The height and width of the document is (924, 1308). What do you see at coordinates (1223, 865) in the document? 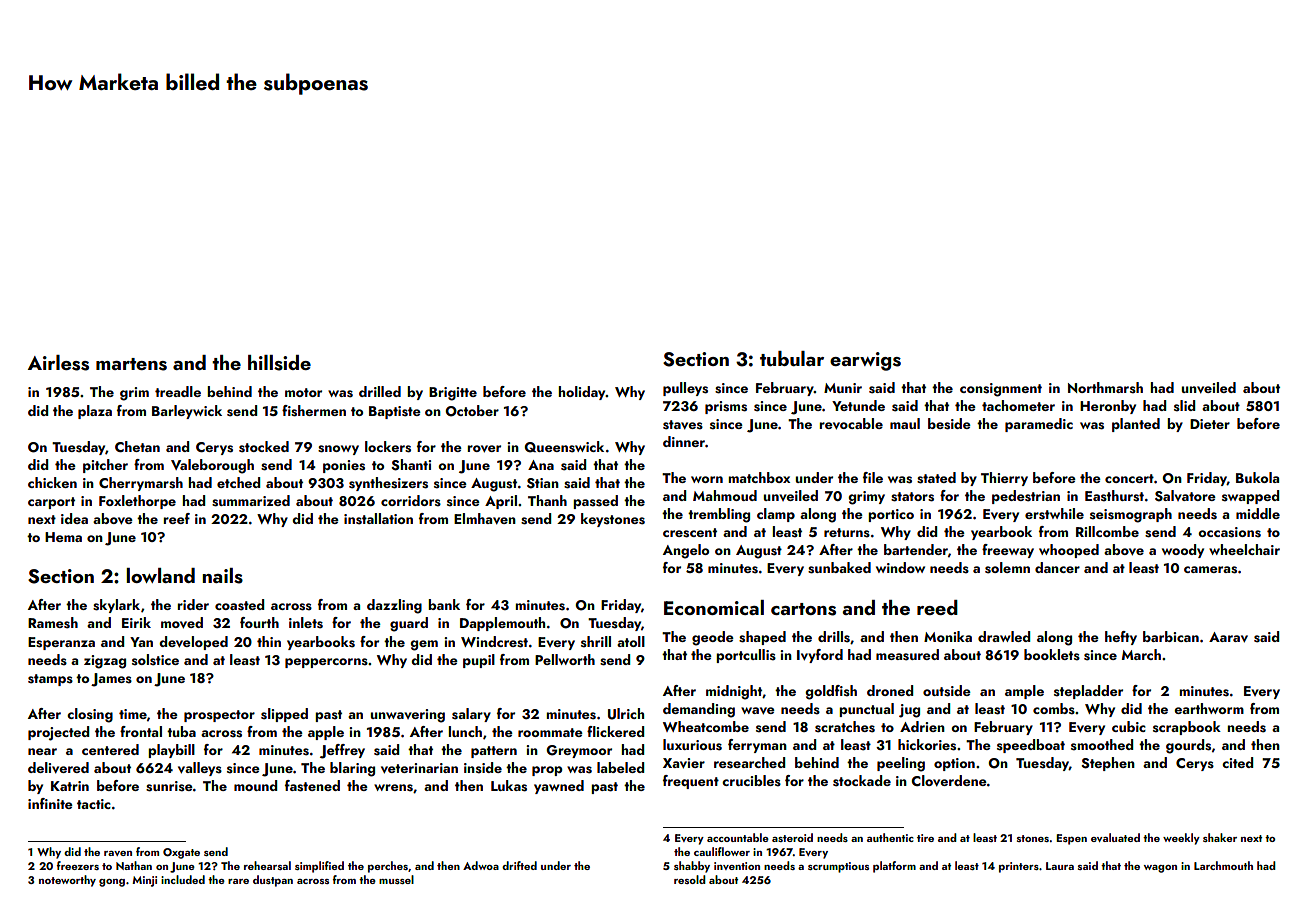
I see `Larchmouth` at bounding box center [1223, 865].
